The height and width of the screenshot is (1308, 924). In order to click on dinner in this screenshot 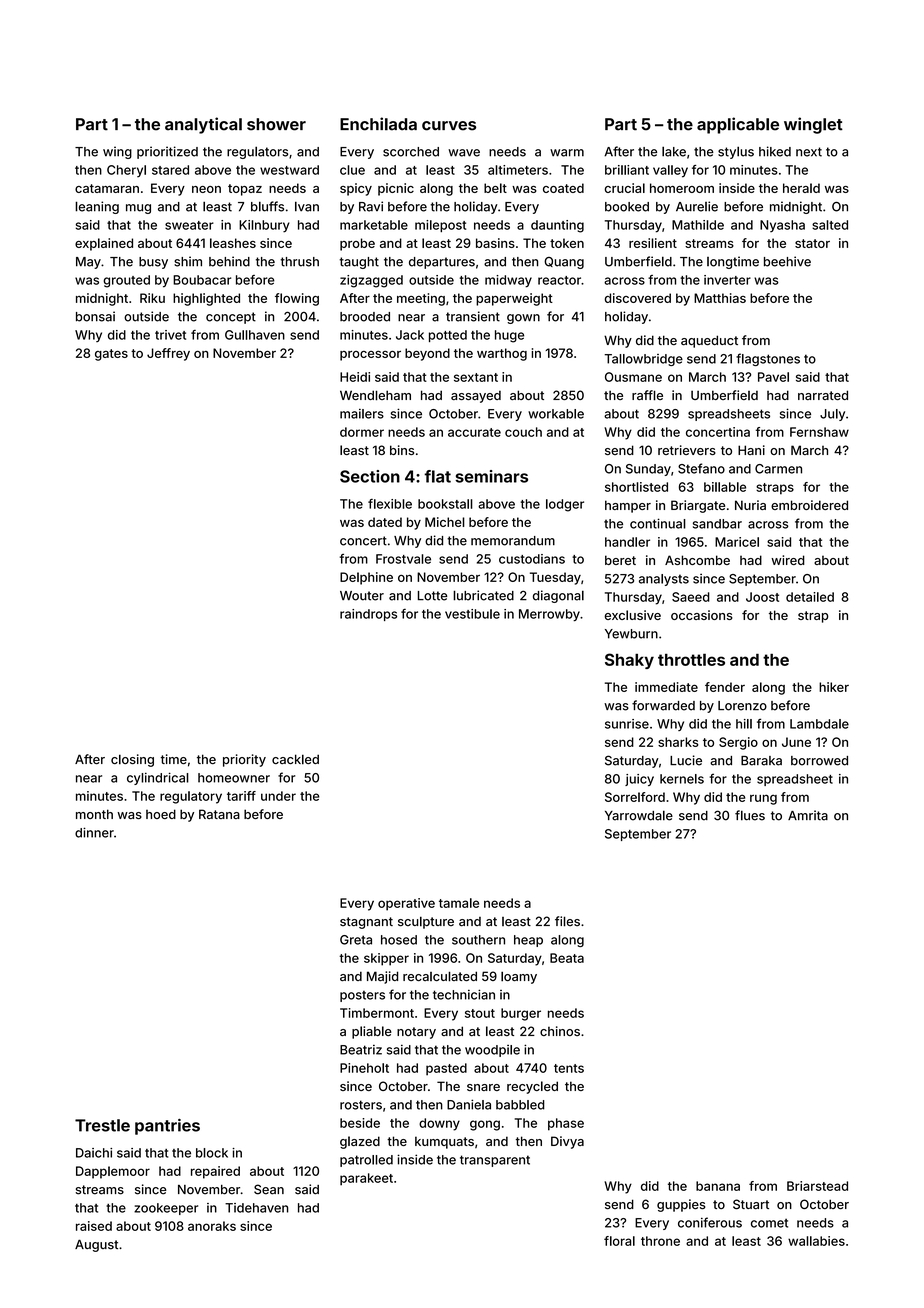, I will do `click(94, 832)`.
